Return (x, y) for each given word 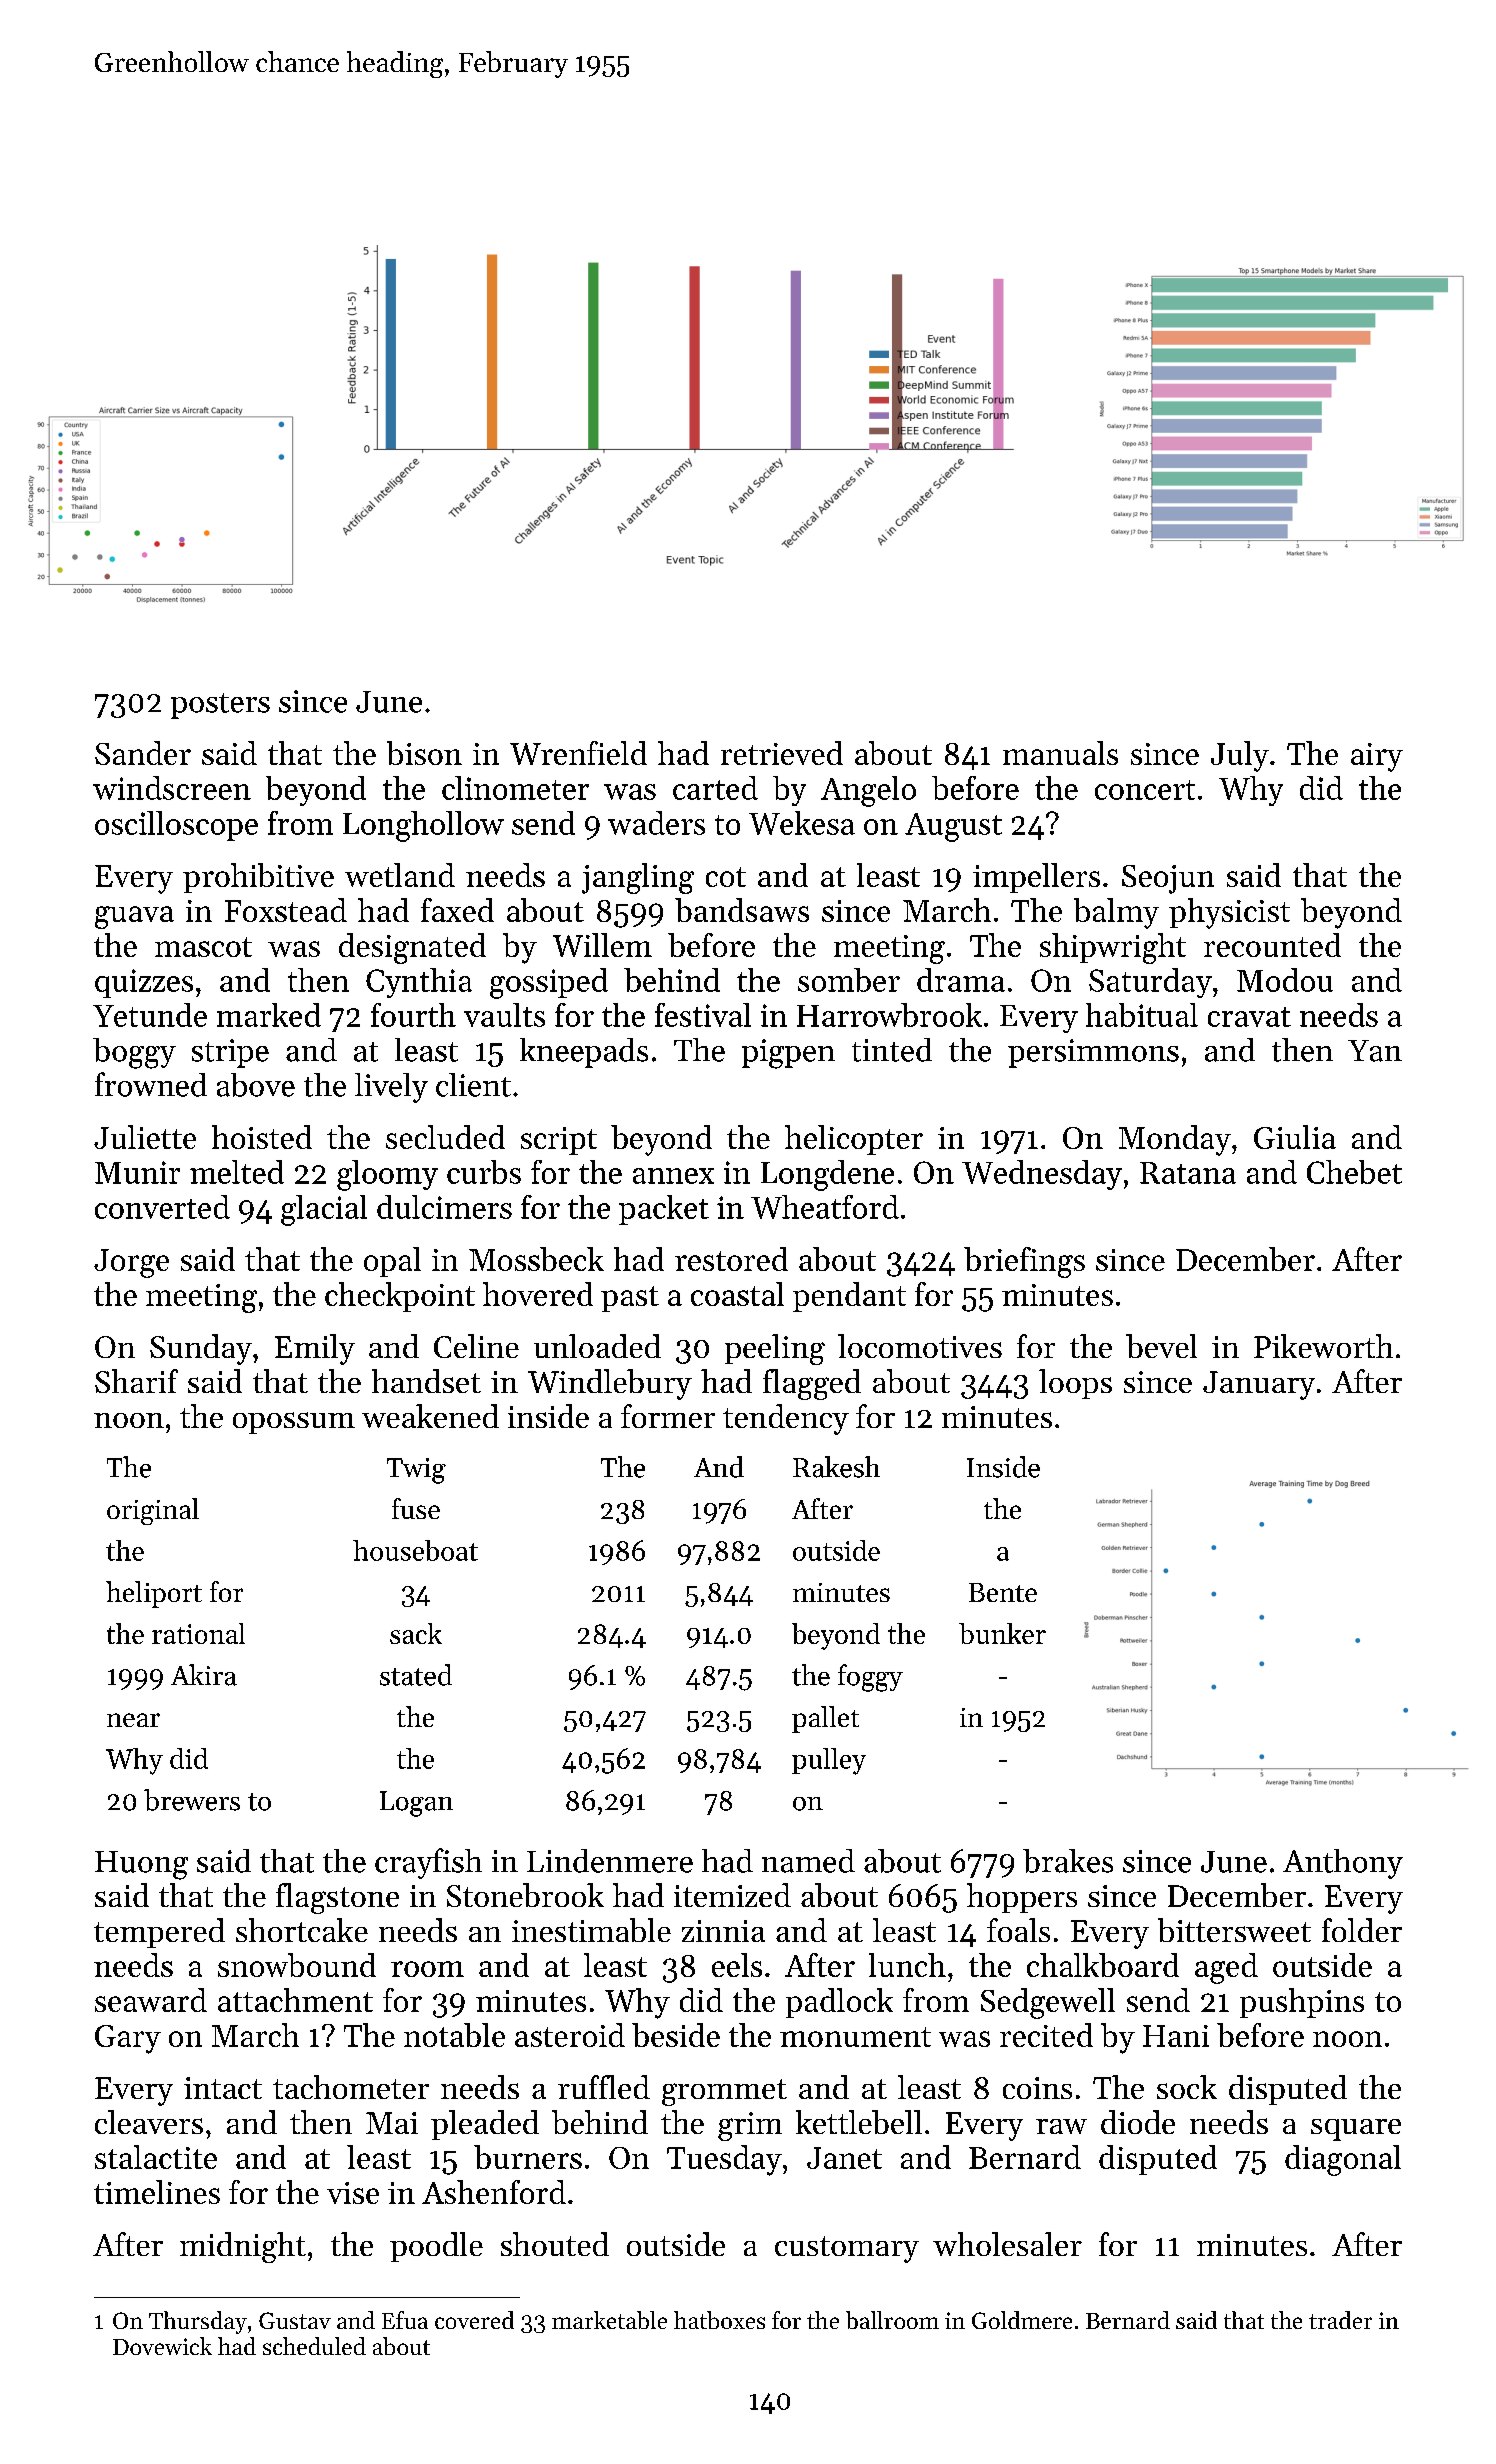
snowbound (297, 1965)
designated (412, 948)
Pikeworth (1323, 1346)
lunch (907, 1965)
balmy (1116, 913)
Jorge (131, 1263)
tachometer (351, 2087)
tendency (786, 1419)
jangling (638, 878)
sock (1187, 2087)
